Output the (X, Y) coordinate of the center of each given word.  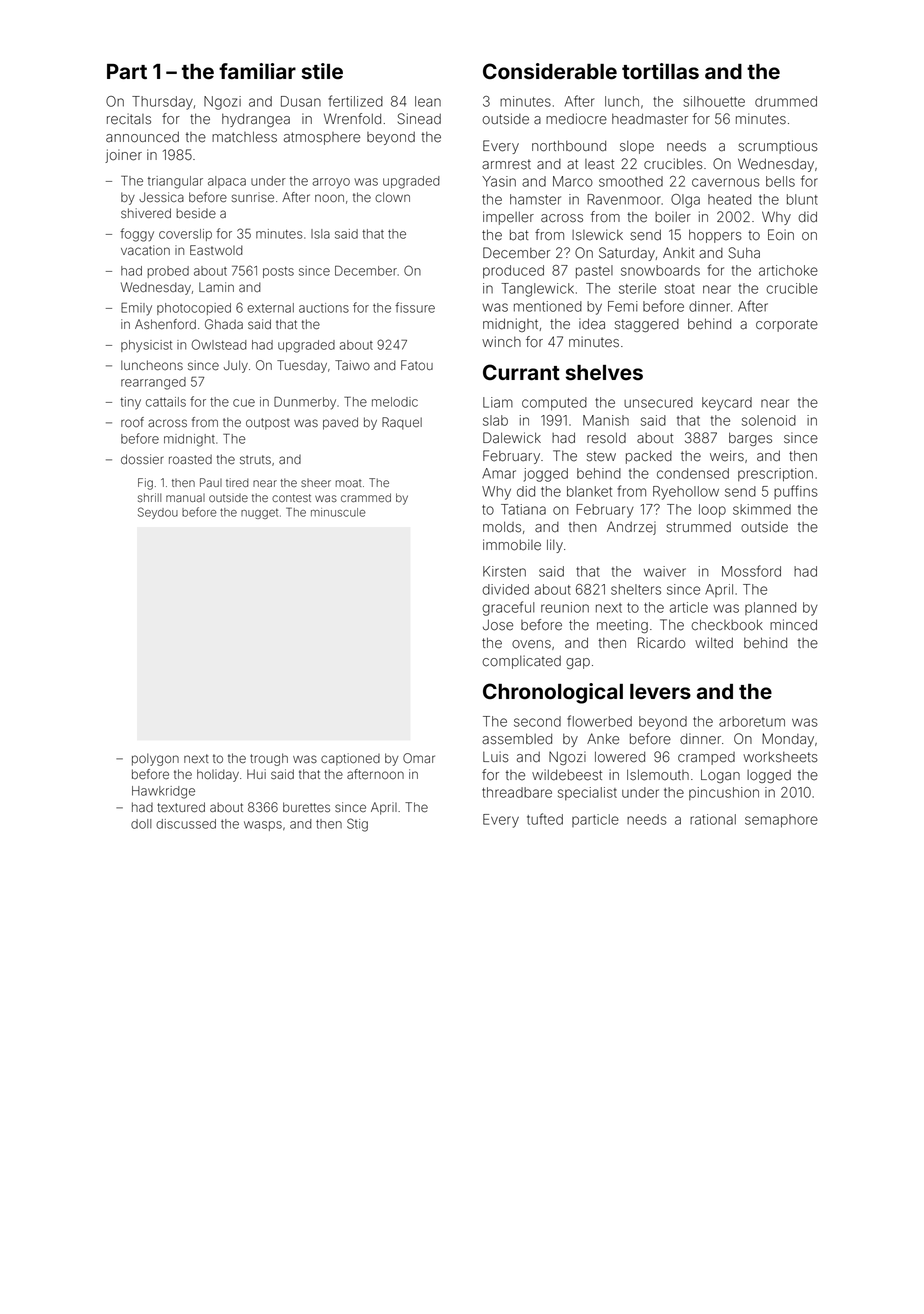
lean (428, 101)
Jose (498, 625)
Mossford (751, 571)
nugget (259, 514)
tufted (545, 819)
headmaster (650, 119)
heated (729, 199)
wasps (263, 826)
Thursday (162, 103)
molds (502, 527)
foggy (137, 235)
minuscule (338, 512)
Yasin (499, 181)
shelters (636, 589)
